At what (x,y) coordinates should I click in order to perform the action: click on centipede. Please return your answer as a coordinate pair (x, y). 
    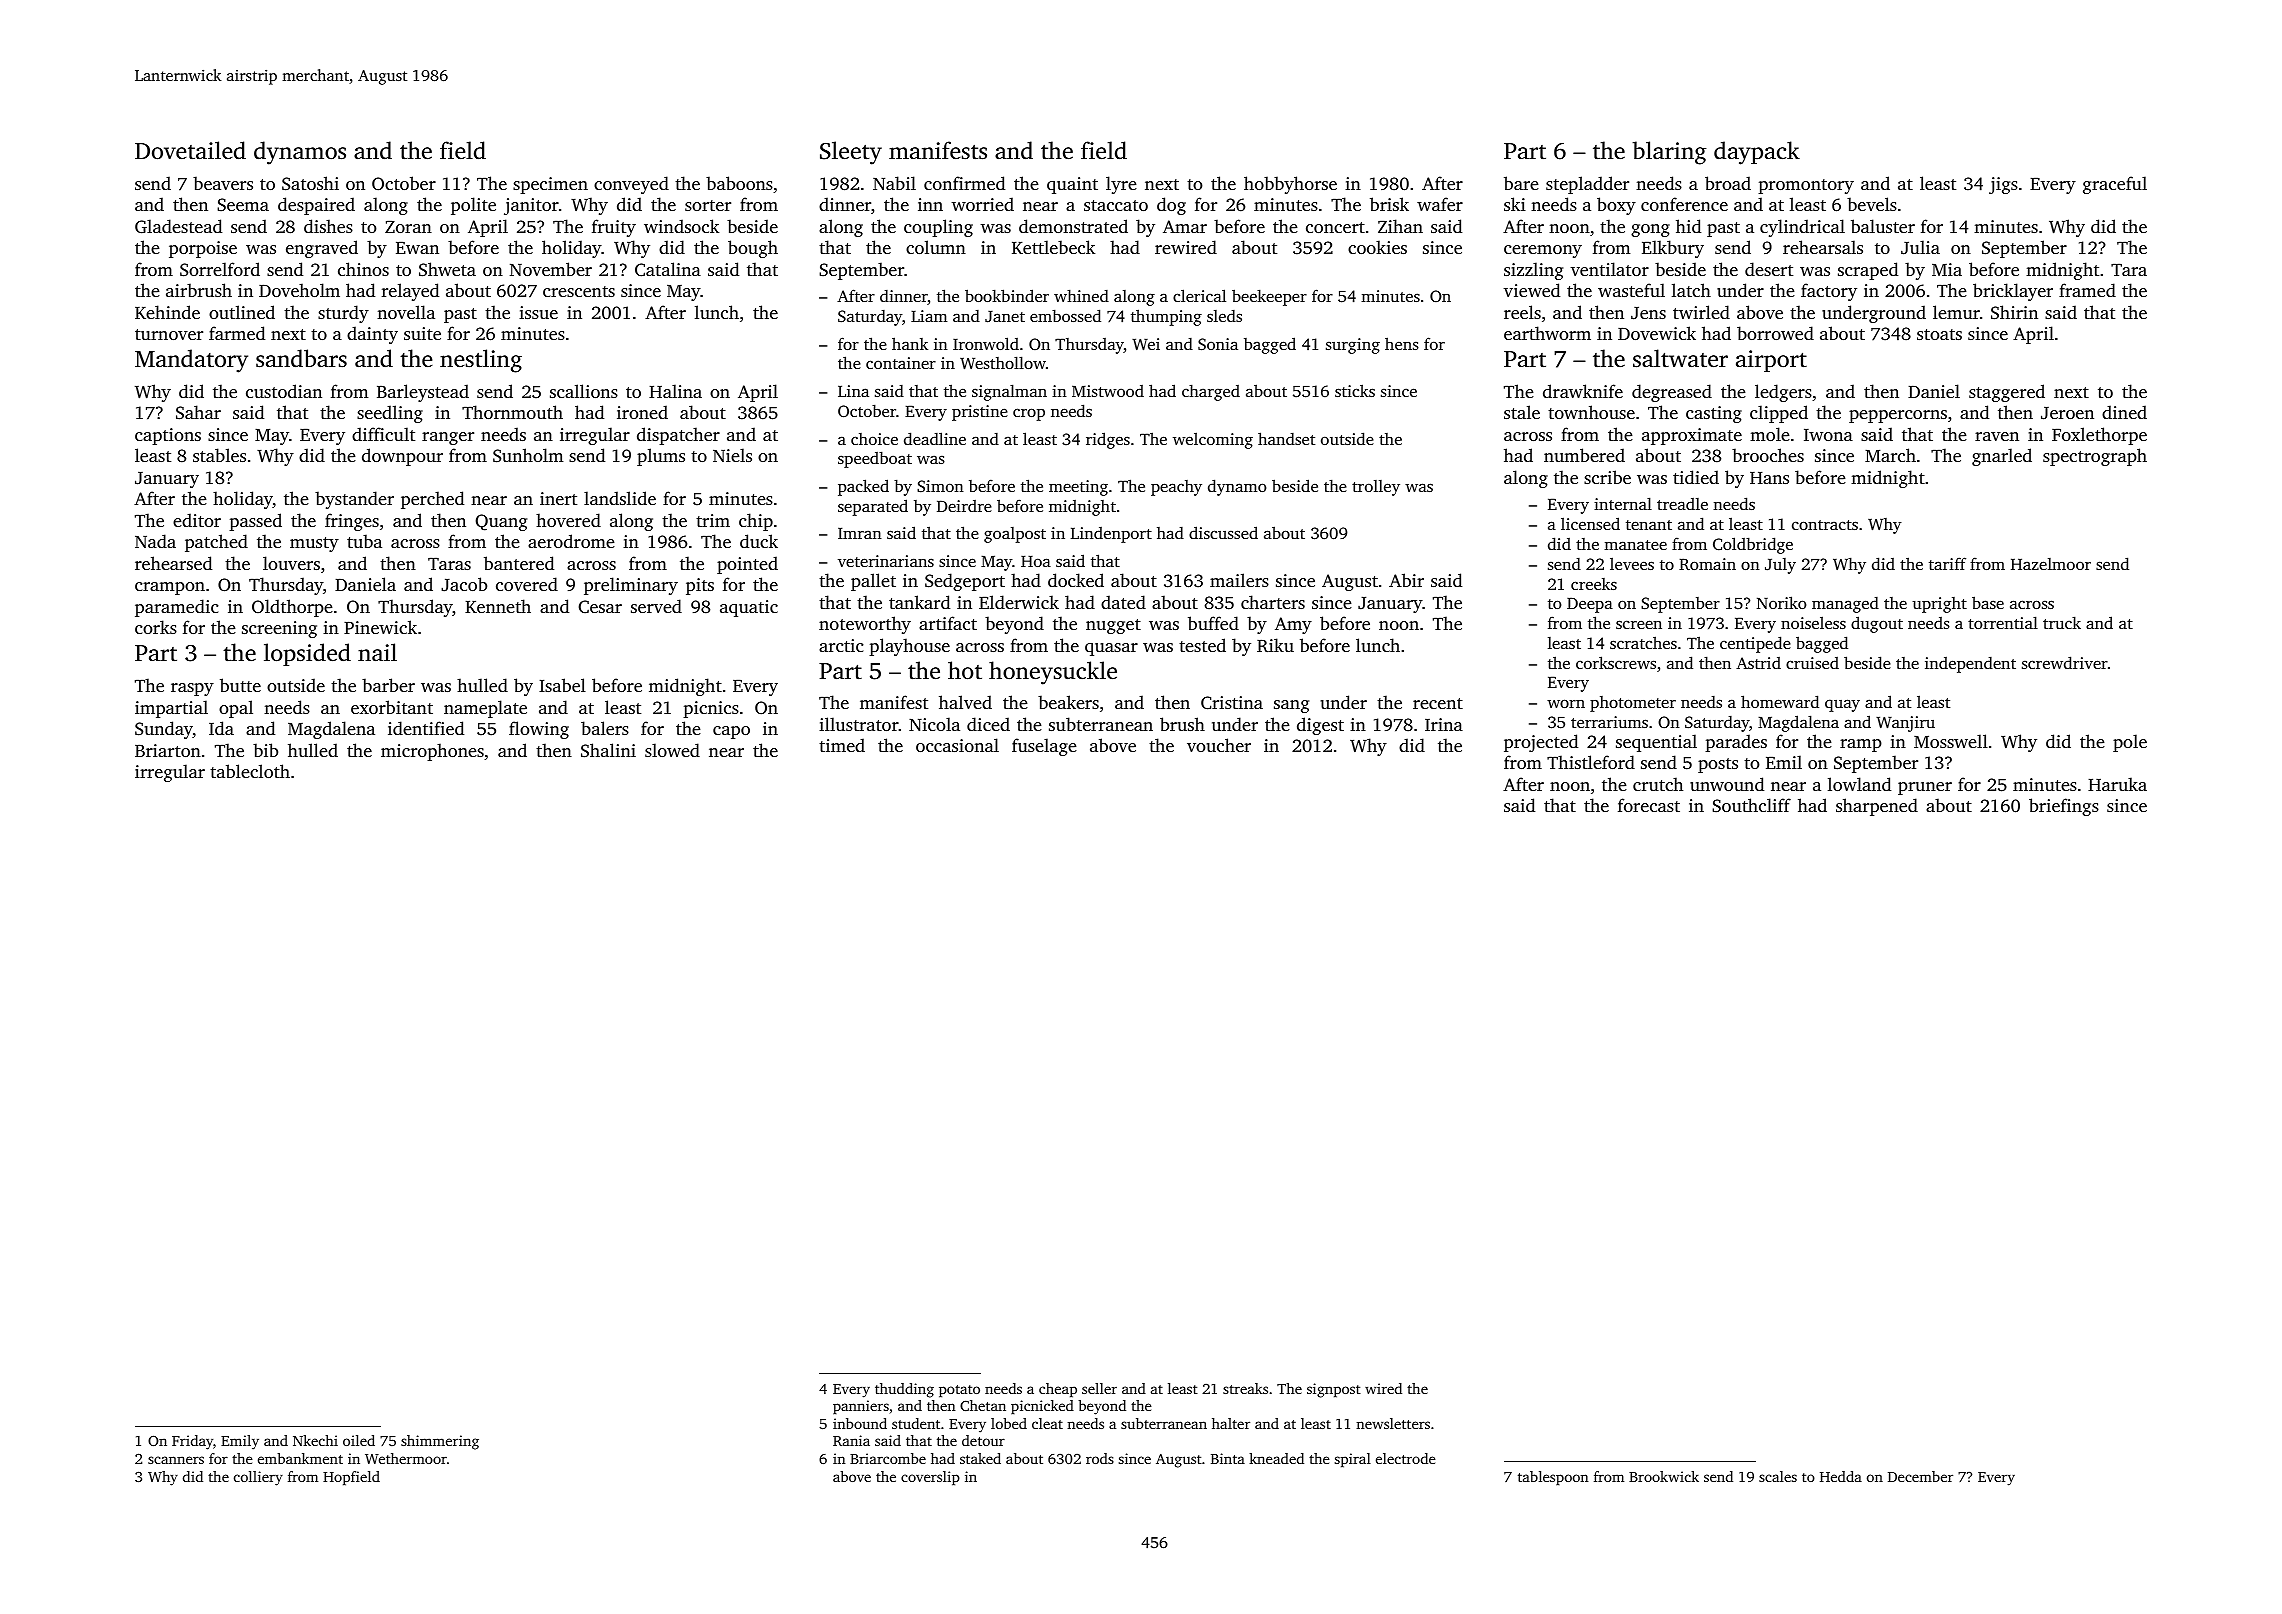
    Looking at the image, I should click on (1755, 644).
